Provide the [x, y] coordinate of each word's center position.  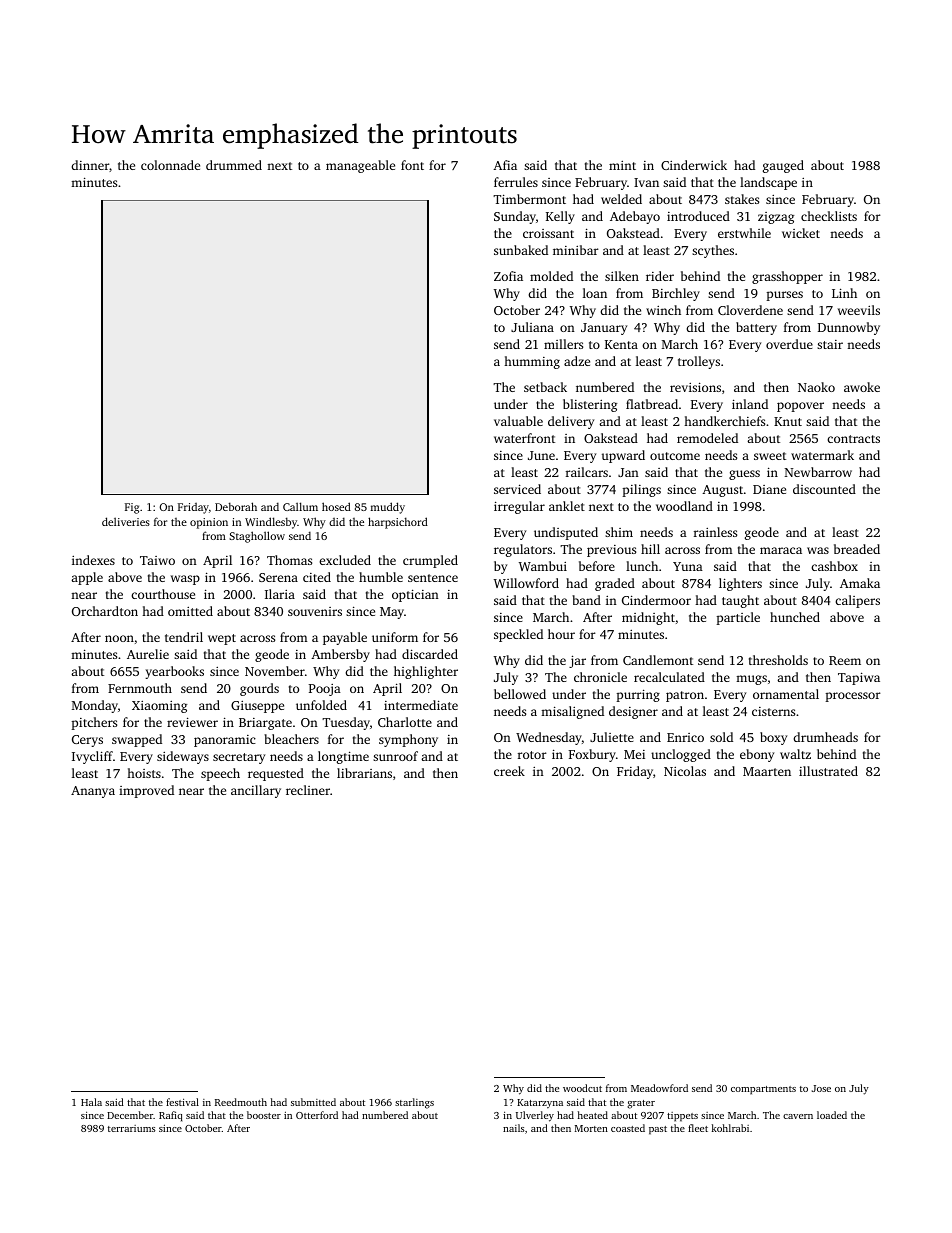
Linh [844, 293]
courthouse [163, 594]
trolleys [699, 362]
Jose [821, 1088]
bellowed [520, 694]
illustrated [828, 771]
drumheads [825, 737]
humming [532, 362]
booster [264, 1115]
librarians [364, 773]
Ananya [93, 792]
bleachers [291, 739]
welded [621, 199]
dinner [90, 165]
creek [509, 771]
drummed [234, 165]
